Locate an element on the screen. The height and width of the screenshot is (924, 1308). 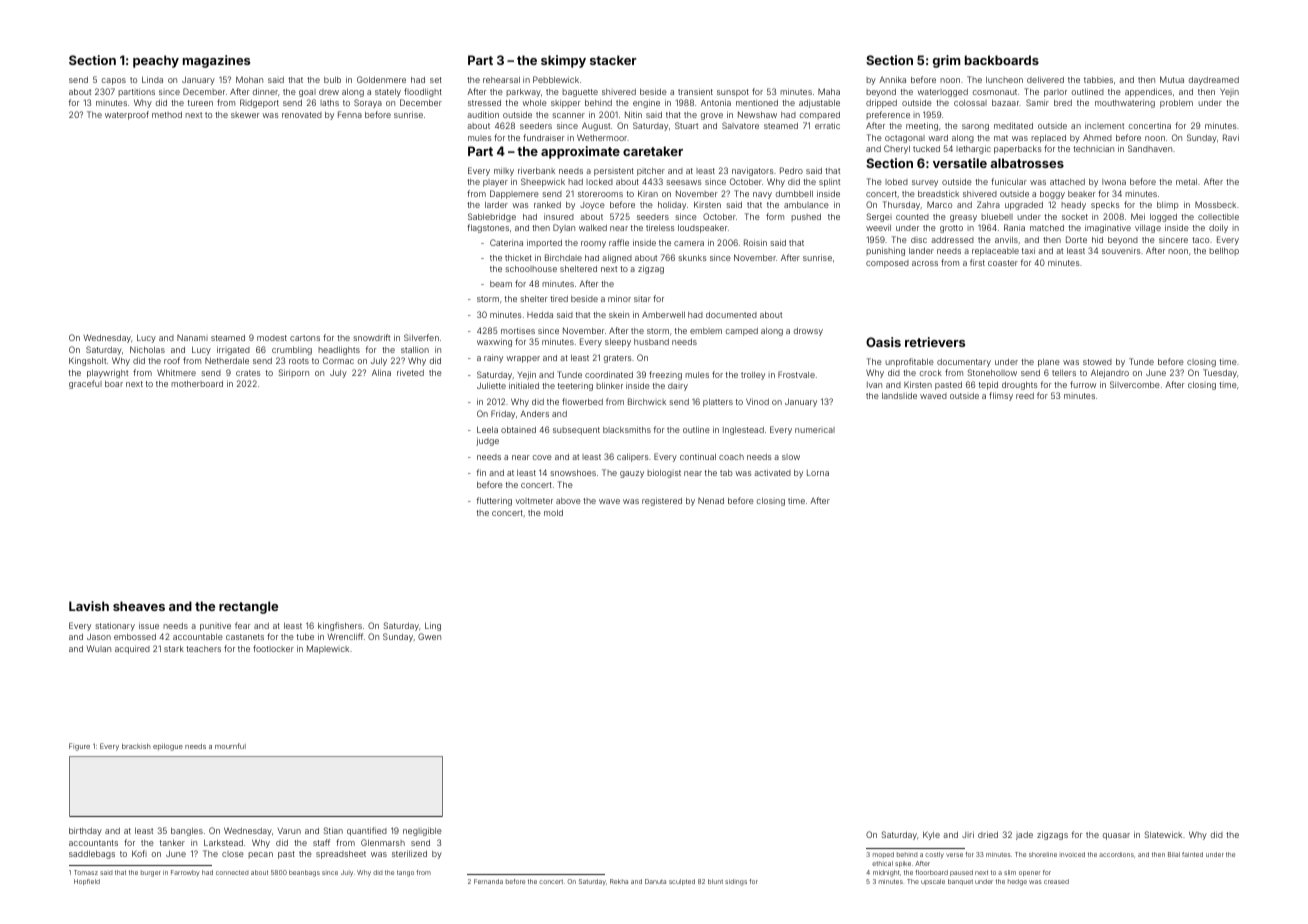
accordions is located at coordinates (1116, 854).
